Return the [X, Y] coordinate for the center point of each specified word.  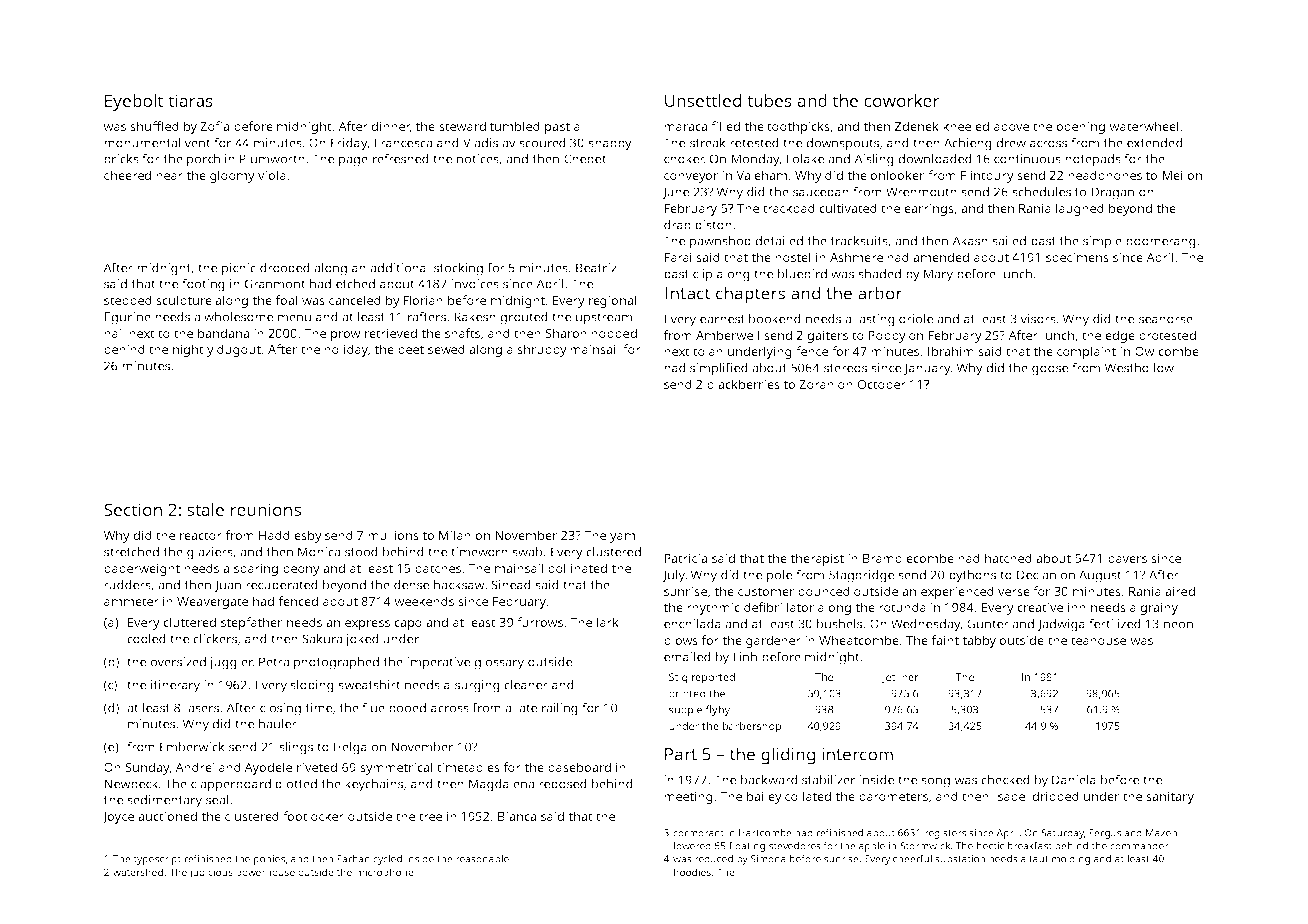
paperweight [142, 569]
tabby [979, 641]
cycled [387, 859]
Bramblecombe [908, 558]
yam [622, 538]
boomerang [1161, 242]
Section [133, 509]
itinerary [175, 686]
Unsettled [703, 100]
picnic [239, 269]
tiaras [191, 100]
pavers [1127, 561]
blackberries [743, 384]
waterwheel [1143, 126]
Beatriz [596, 268]
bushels [839, 624]
